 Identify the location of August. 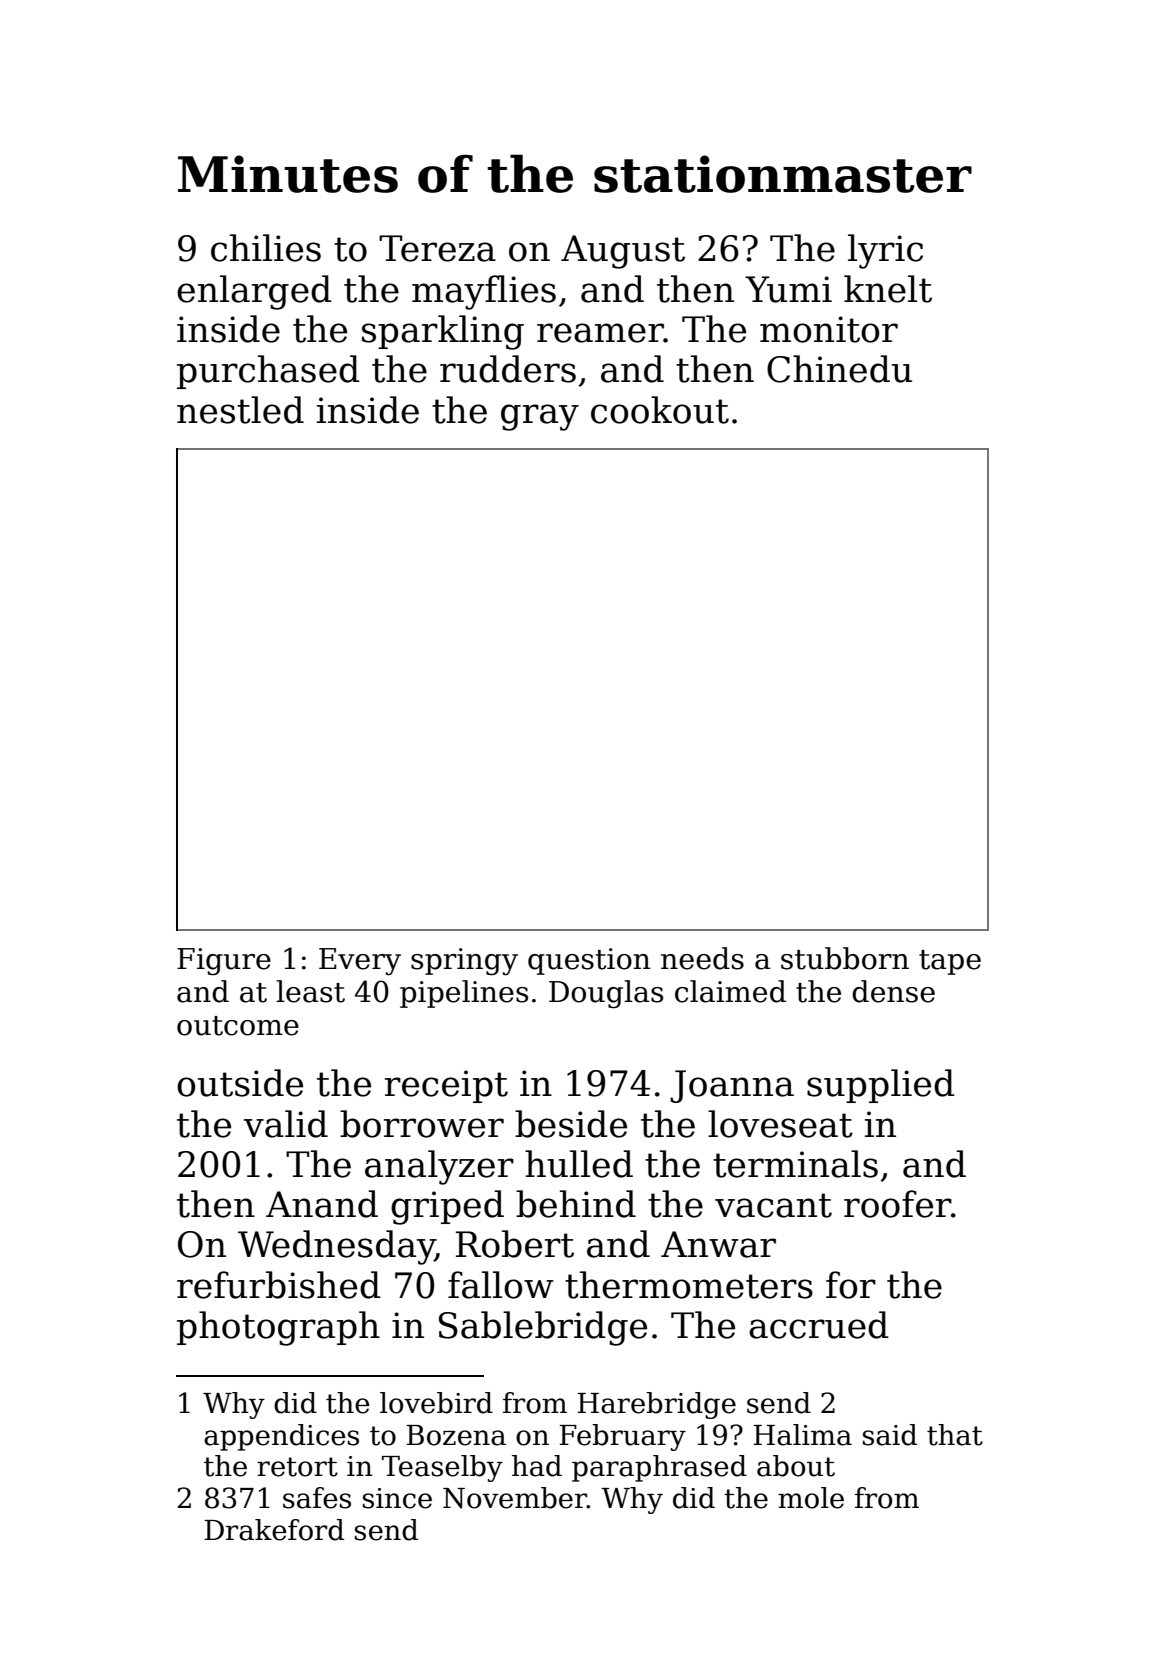
(623, 252).
